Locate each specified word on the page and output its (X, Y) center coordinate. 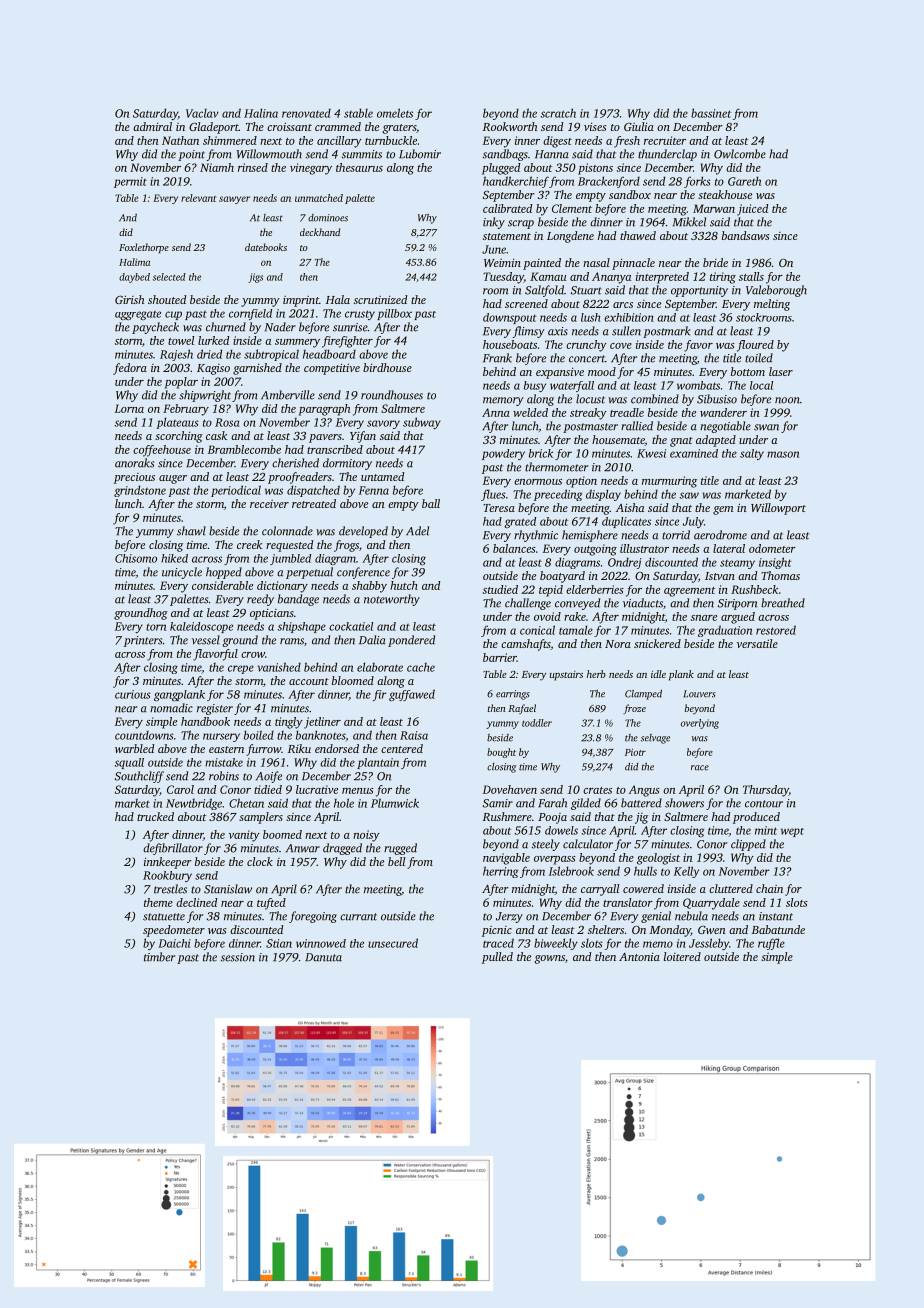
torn (156, 627)
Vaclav (202, 113)
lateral (729, 548)
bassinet (711, 113)
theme (158, 902)
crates (597, 790)
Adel (417, 531)
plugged (501, 169)
